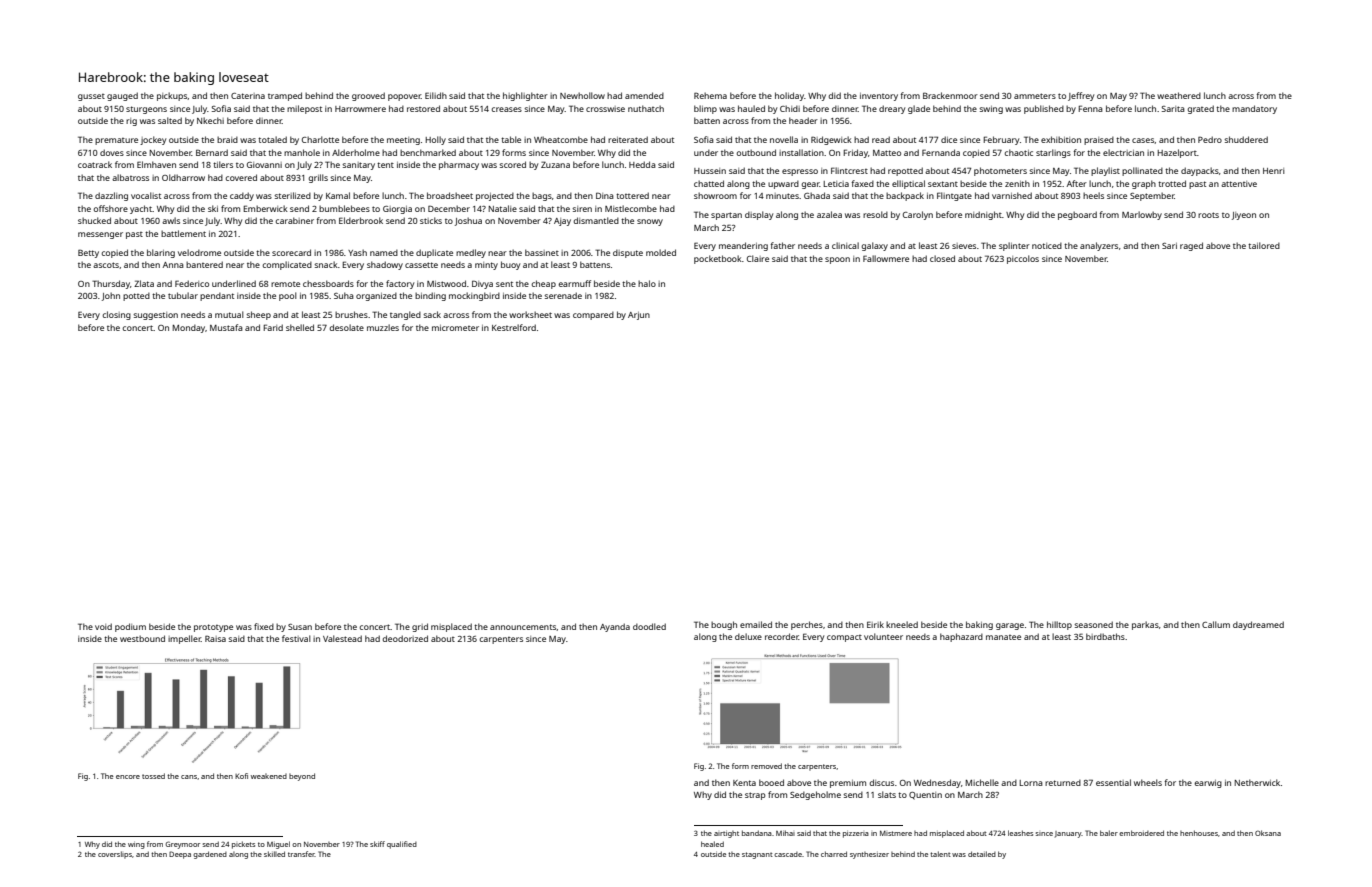 The height and width of the page is (887, 1372). What do you see at coordinates (705, 109) in the page?
I see `blimp` at bounding box center [705, 109].
